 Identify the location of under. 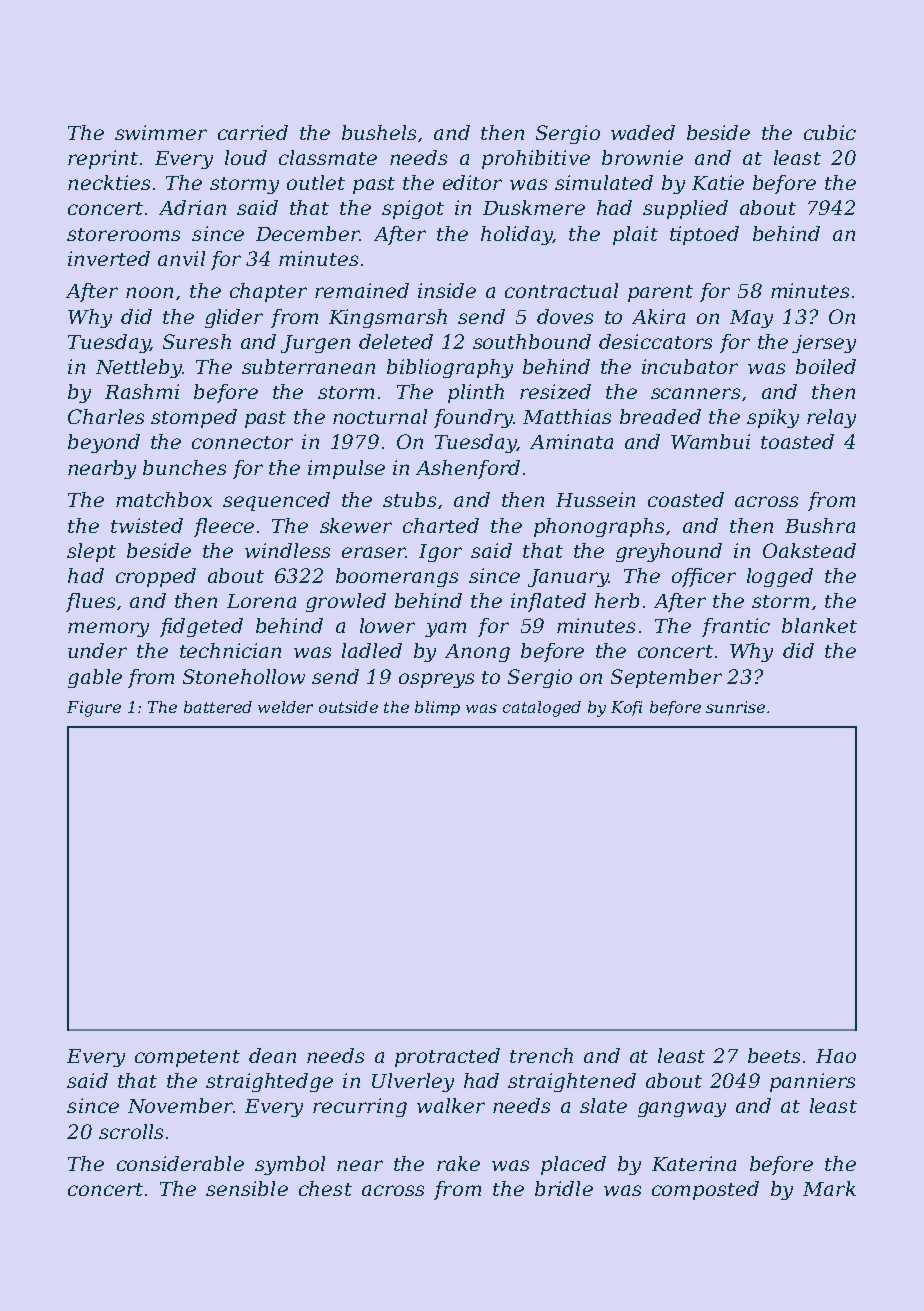
(97, 650).
